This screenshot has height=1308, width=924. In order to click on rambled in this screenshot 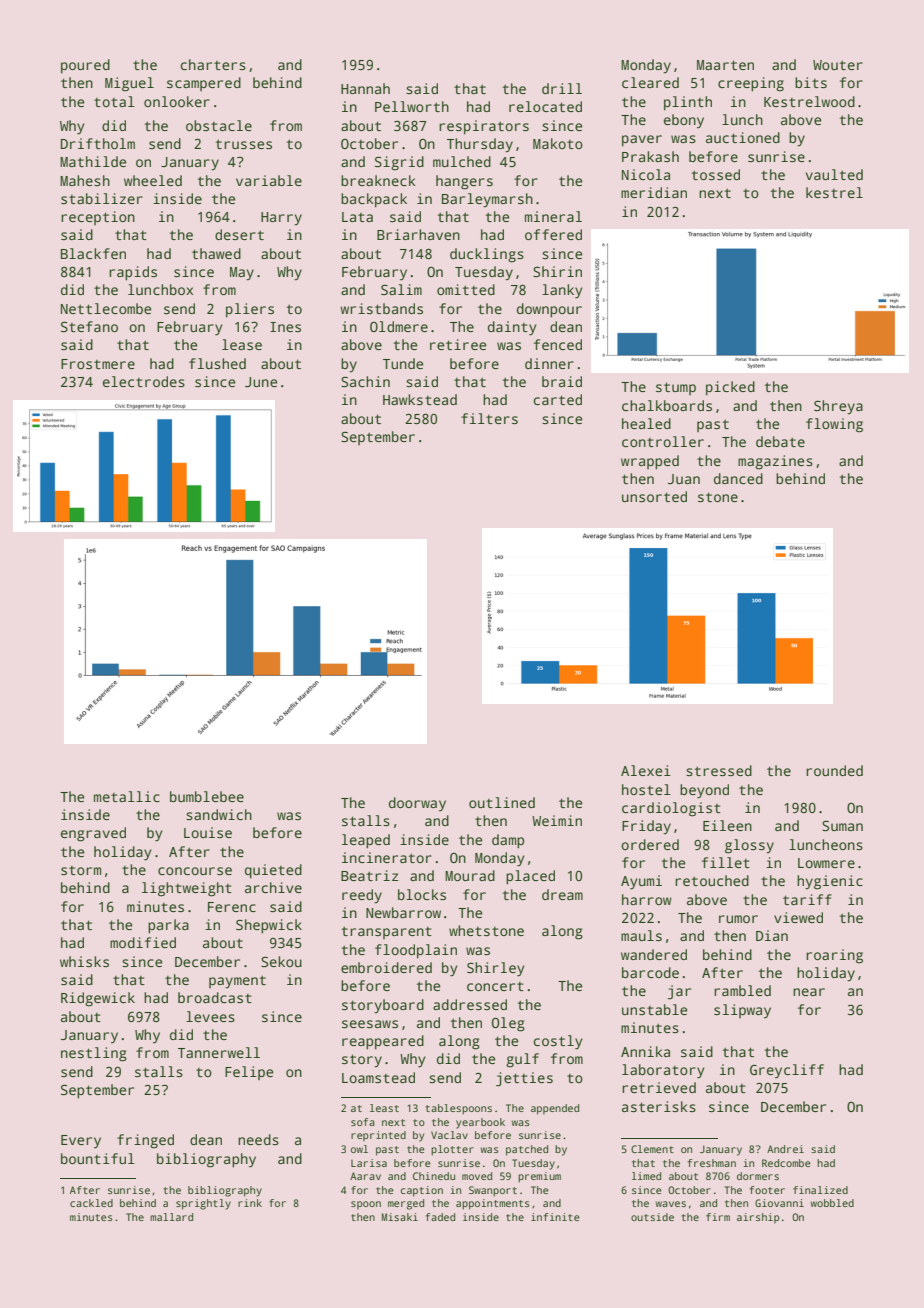, I will do `click(742, 990)`.
